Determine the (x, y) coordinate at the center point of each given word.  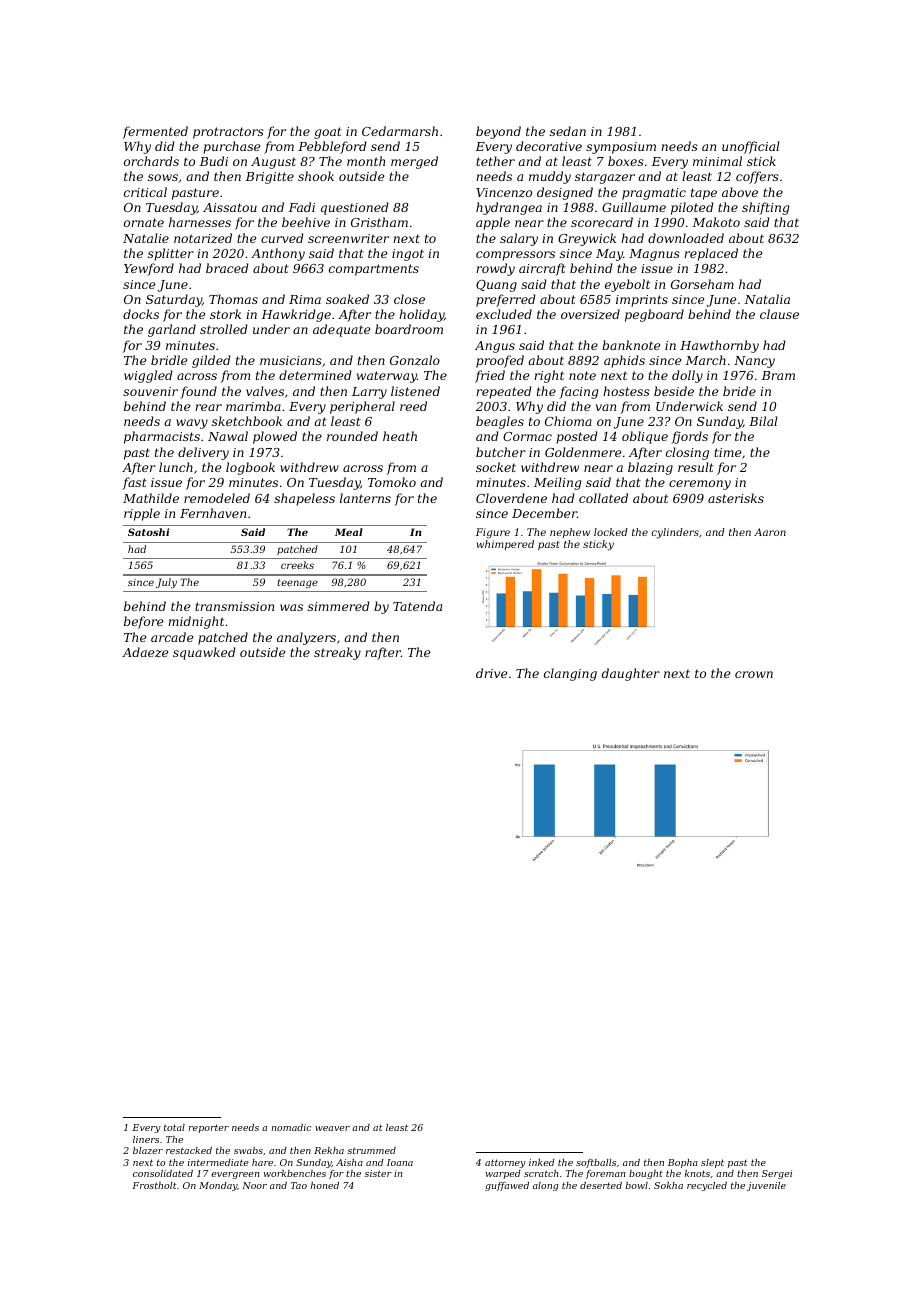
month (366, 161)
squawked (204, 653)
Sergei (777, 1174)
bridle (169, 360)
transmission (234, 606)
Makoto (716, 222)
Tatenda (417, 606)
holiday (421, 315)
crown (754, 674)
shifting (765, 208)
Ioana (400, 1162)
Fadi (302, 207)
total (174, 1127)
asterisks (736, 498)
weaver (332, 1128)
